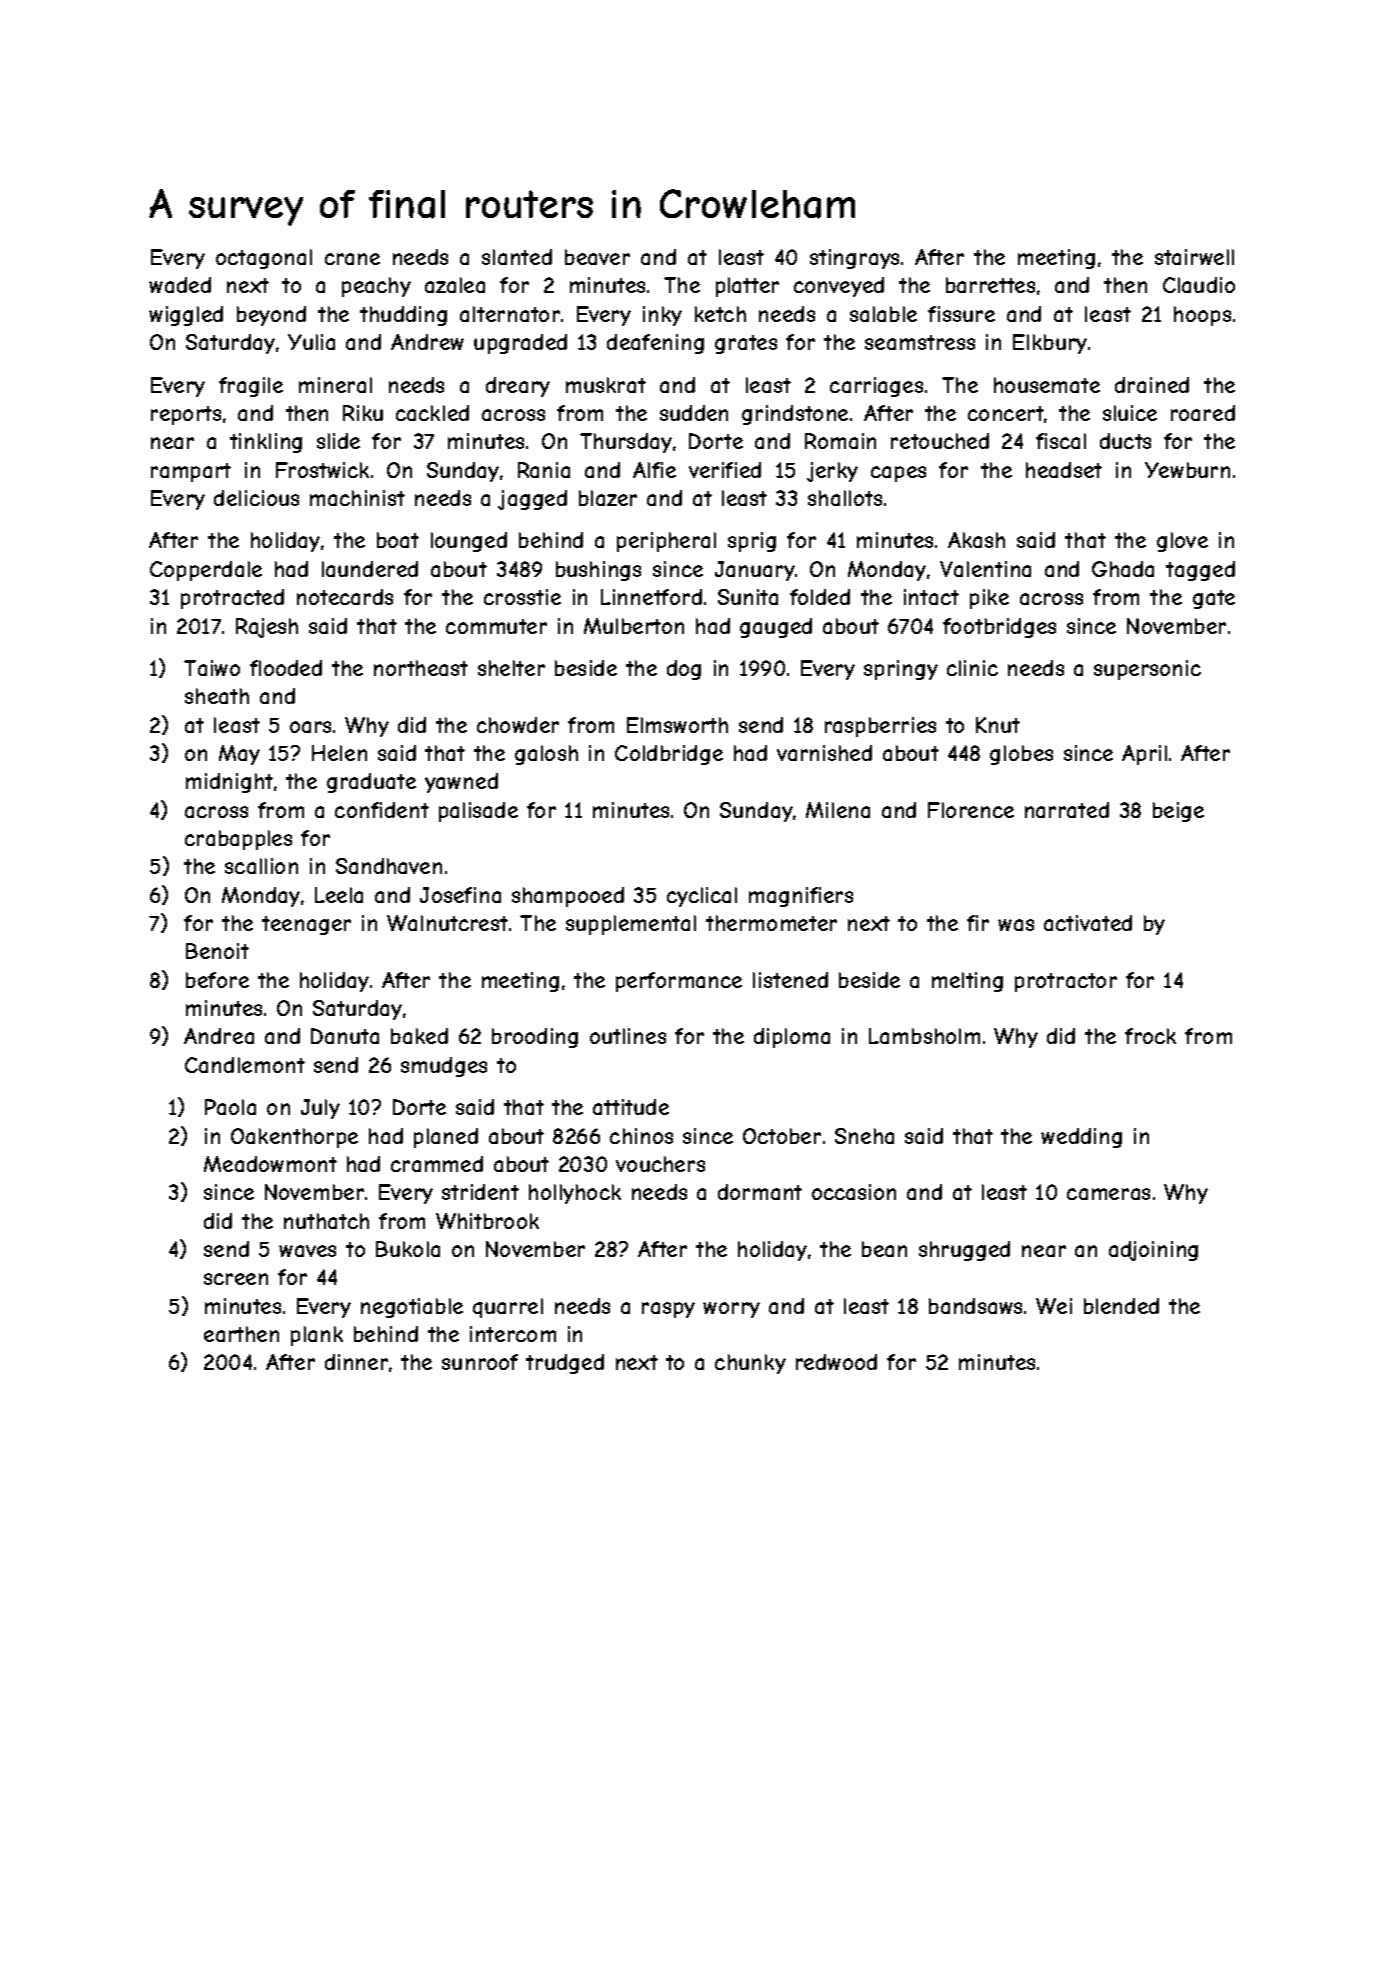 The height and width of the document is (1969, 1386). Describe the element at coordinates (264, 259) in the document. I see `octagonal` at that location.
